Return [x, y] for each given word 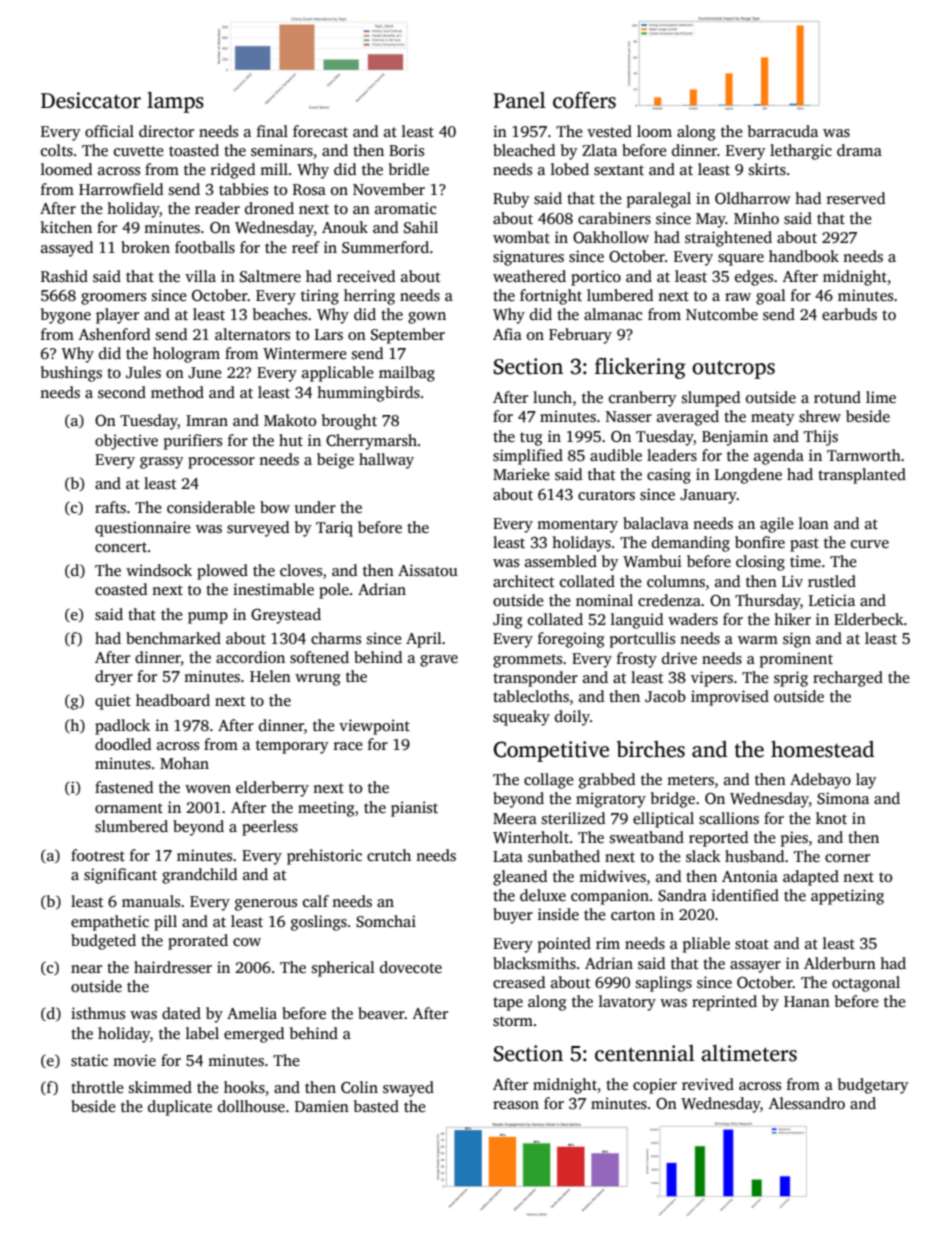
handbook [804, 256]
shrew [820, 416]
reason [516, 1105]
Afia [507, 334]
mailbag [407, 374]
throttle [97, 1087]
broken [145, 247]
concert [121, 547]
